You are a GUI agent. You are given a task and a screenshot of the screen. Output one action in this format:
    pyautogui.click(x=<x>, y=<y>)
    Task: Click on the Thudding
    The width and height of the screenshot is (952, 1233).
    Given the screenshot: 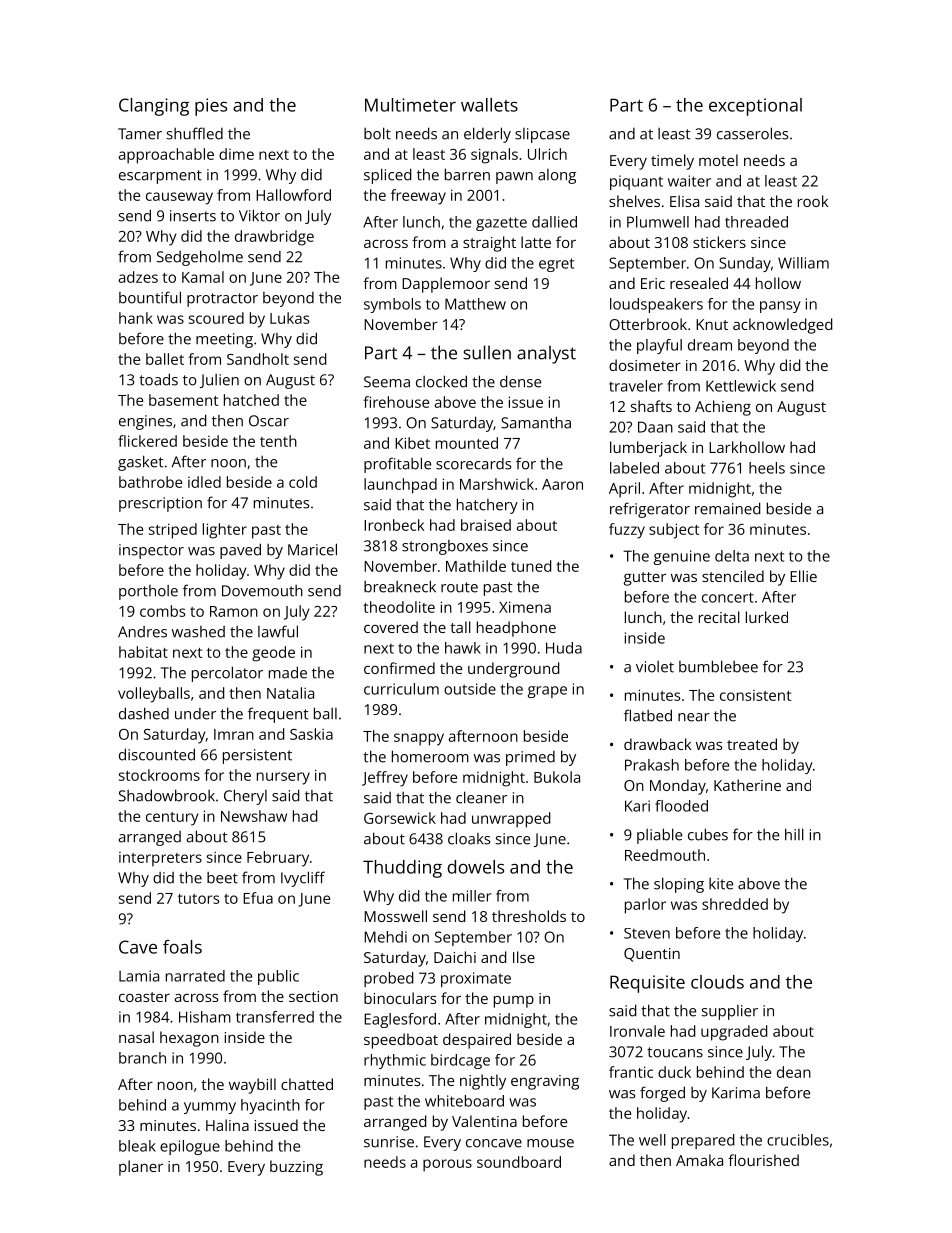 What is the action you would take?
    pyautogui.click(x=402, y=869)
